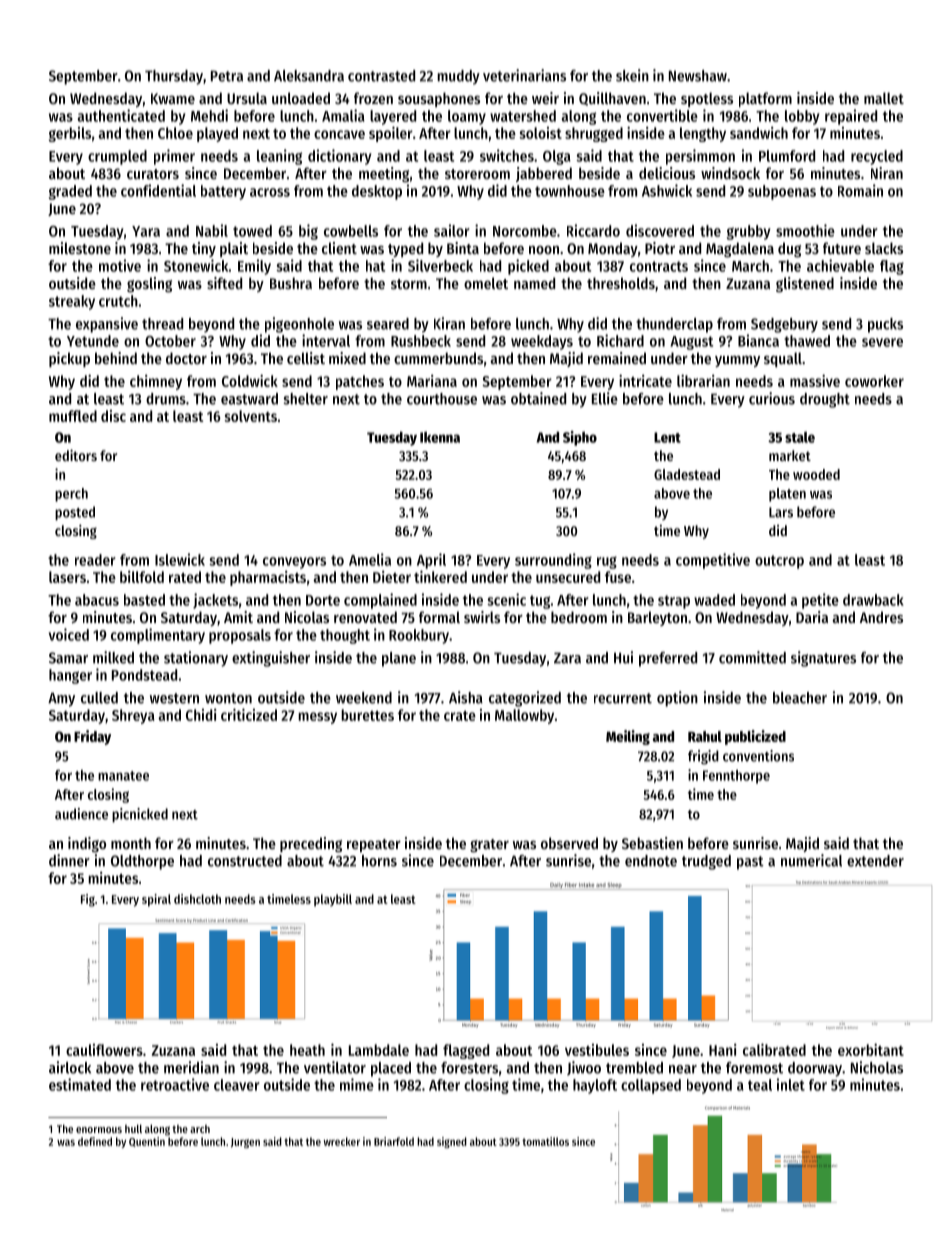 Image resolution: width=952 pixels, height=1233 pixels. Describe the element at coordinates (772, 398) in the page. I see `curious` at that location.
